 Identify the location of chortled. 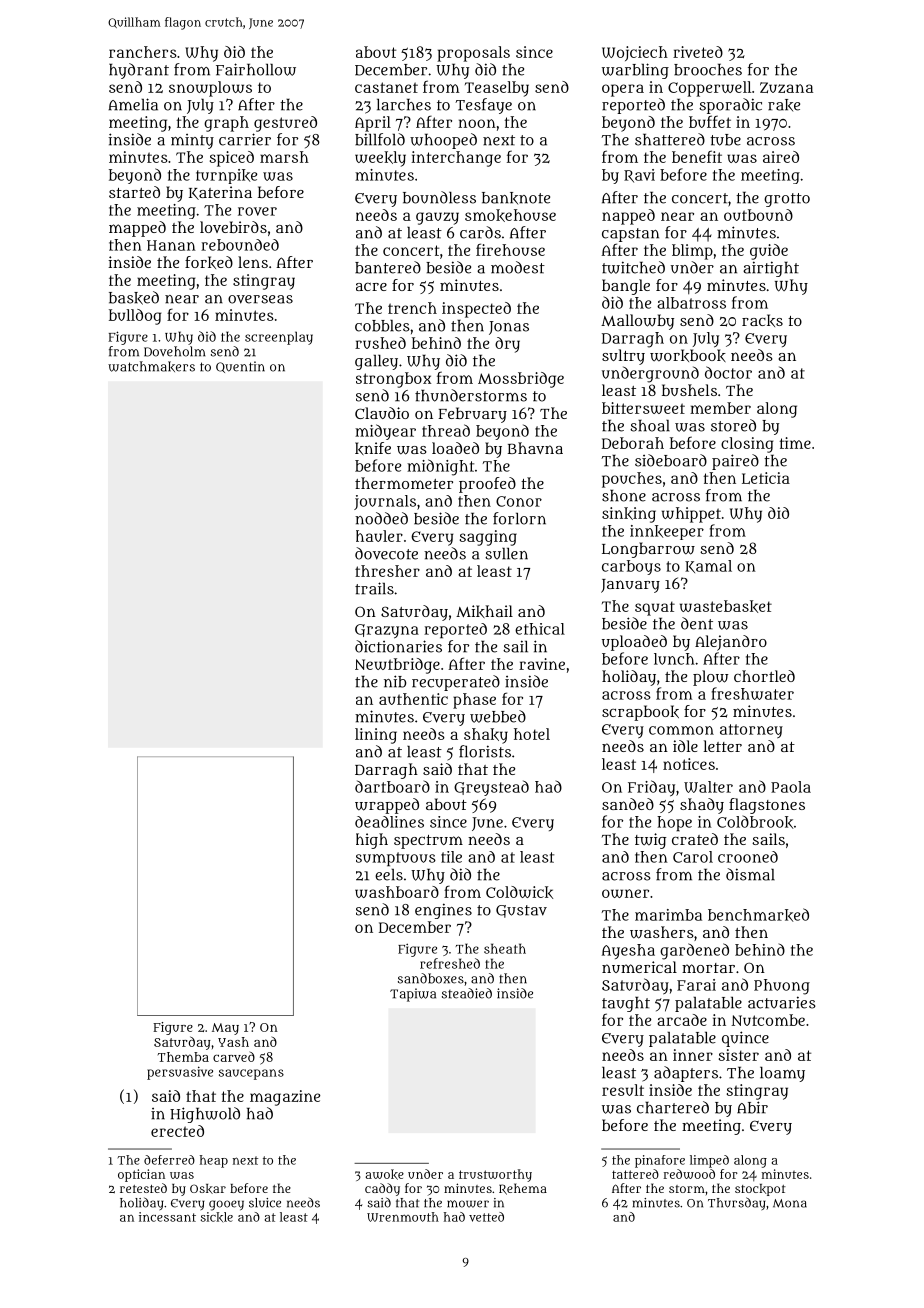
(764, 676).
